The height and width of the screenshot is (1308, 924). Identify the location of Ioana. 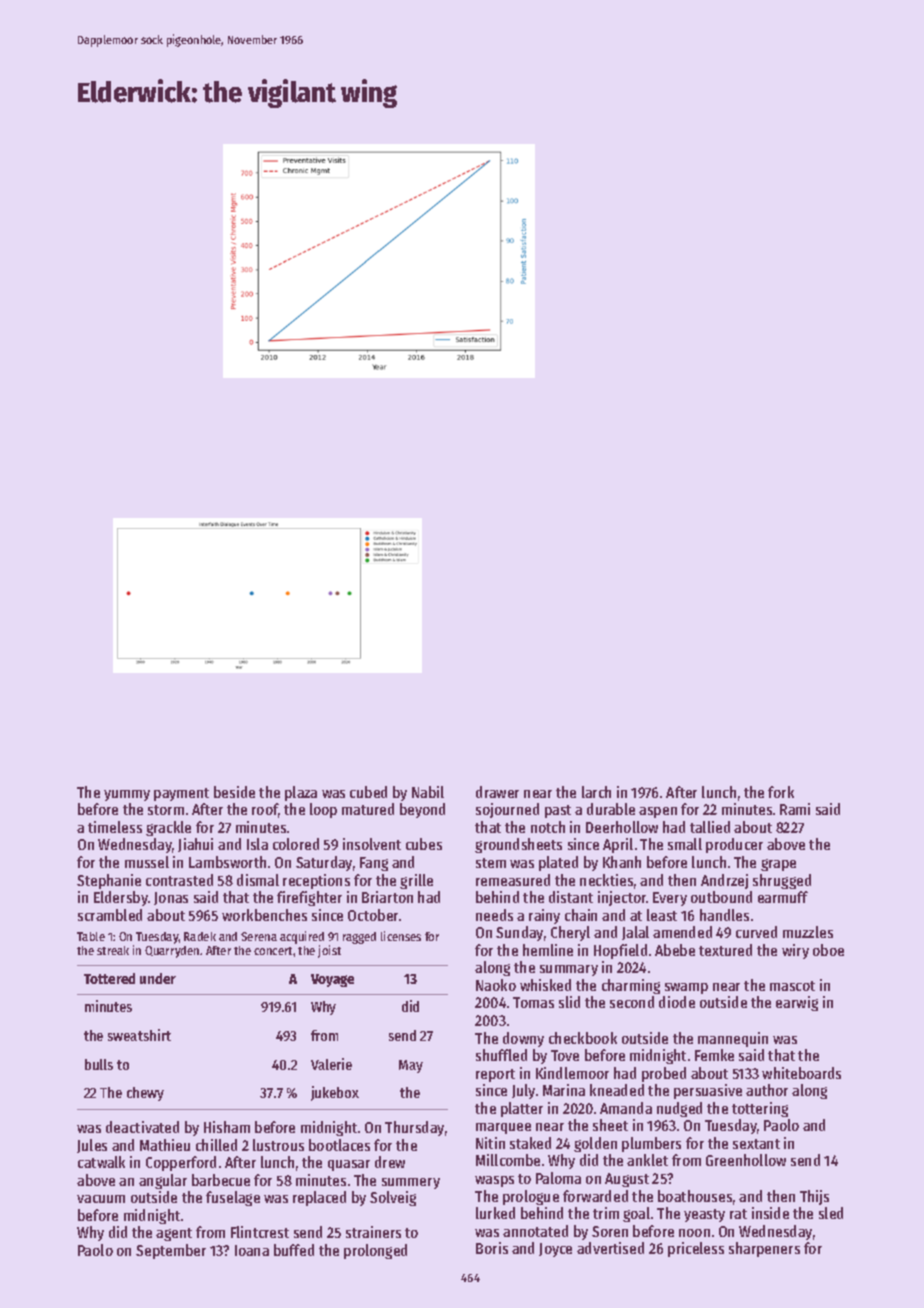
(252, 1250).
